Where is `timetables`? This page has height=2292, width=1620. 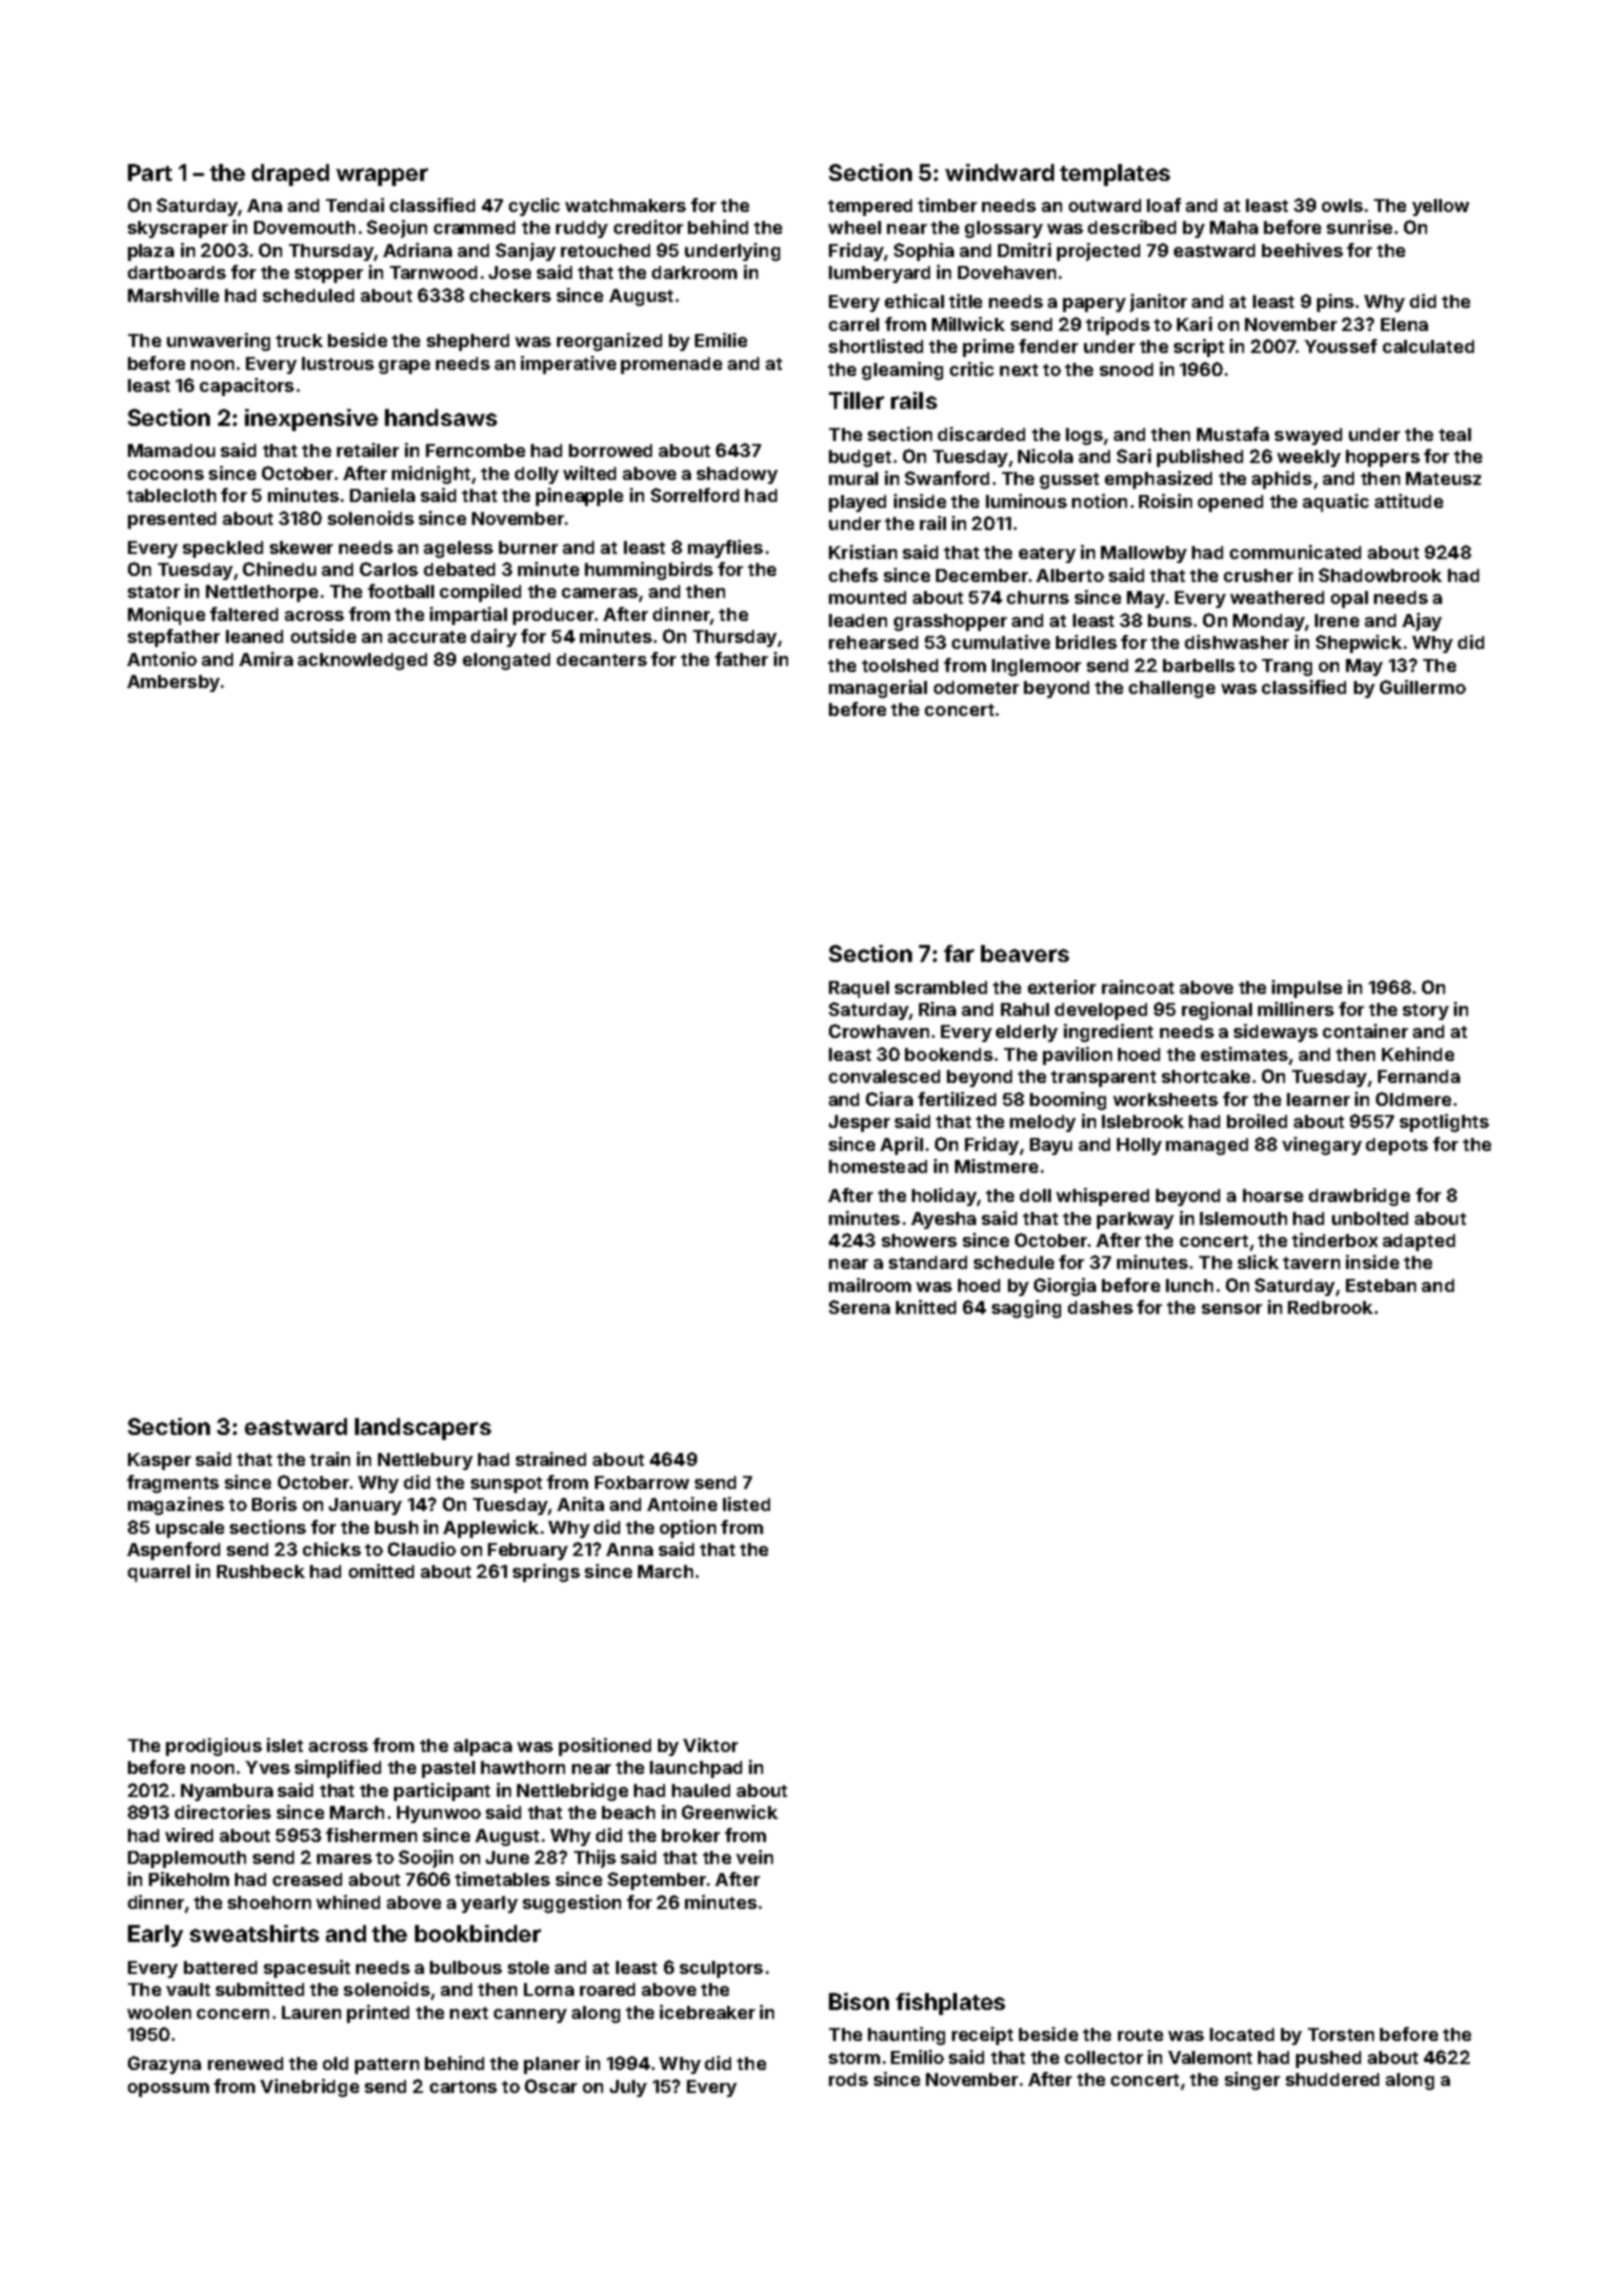
timetables is located at coordinates (502, 1879).
